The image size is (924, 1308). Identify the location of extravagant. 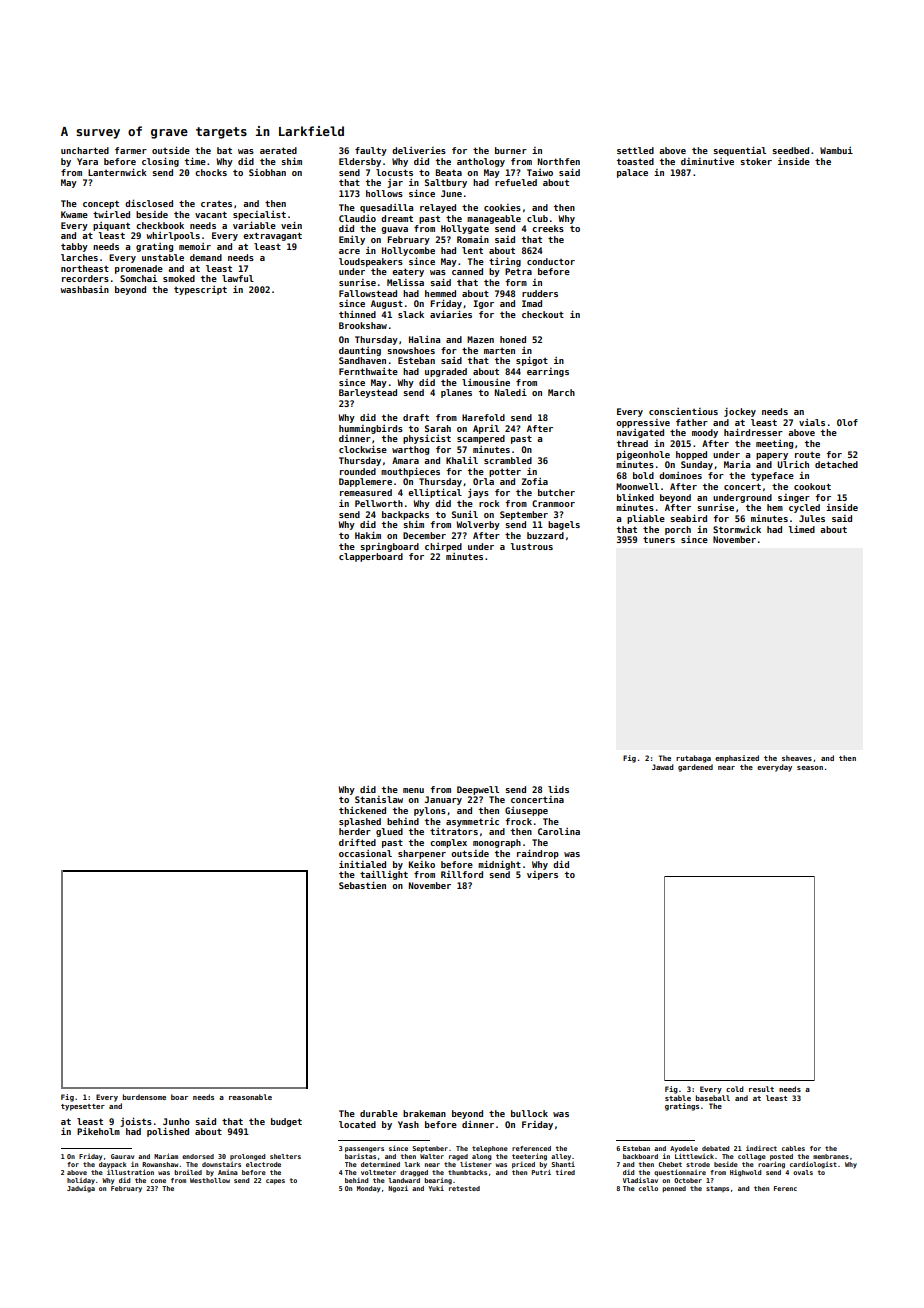
(272, 236).
